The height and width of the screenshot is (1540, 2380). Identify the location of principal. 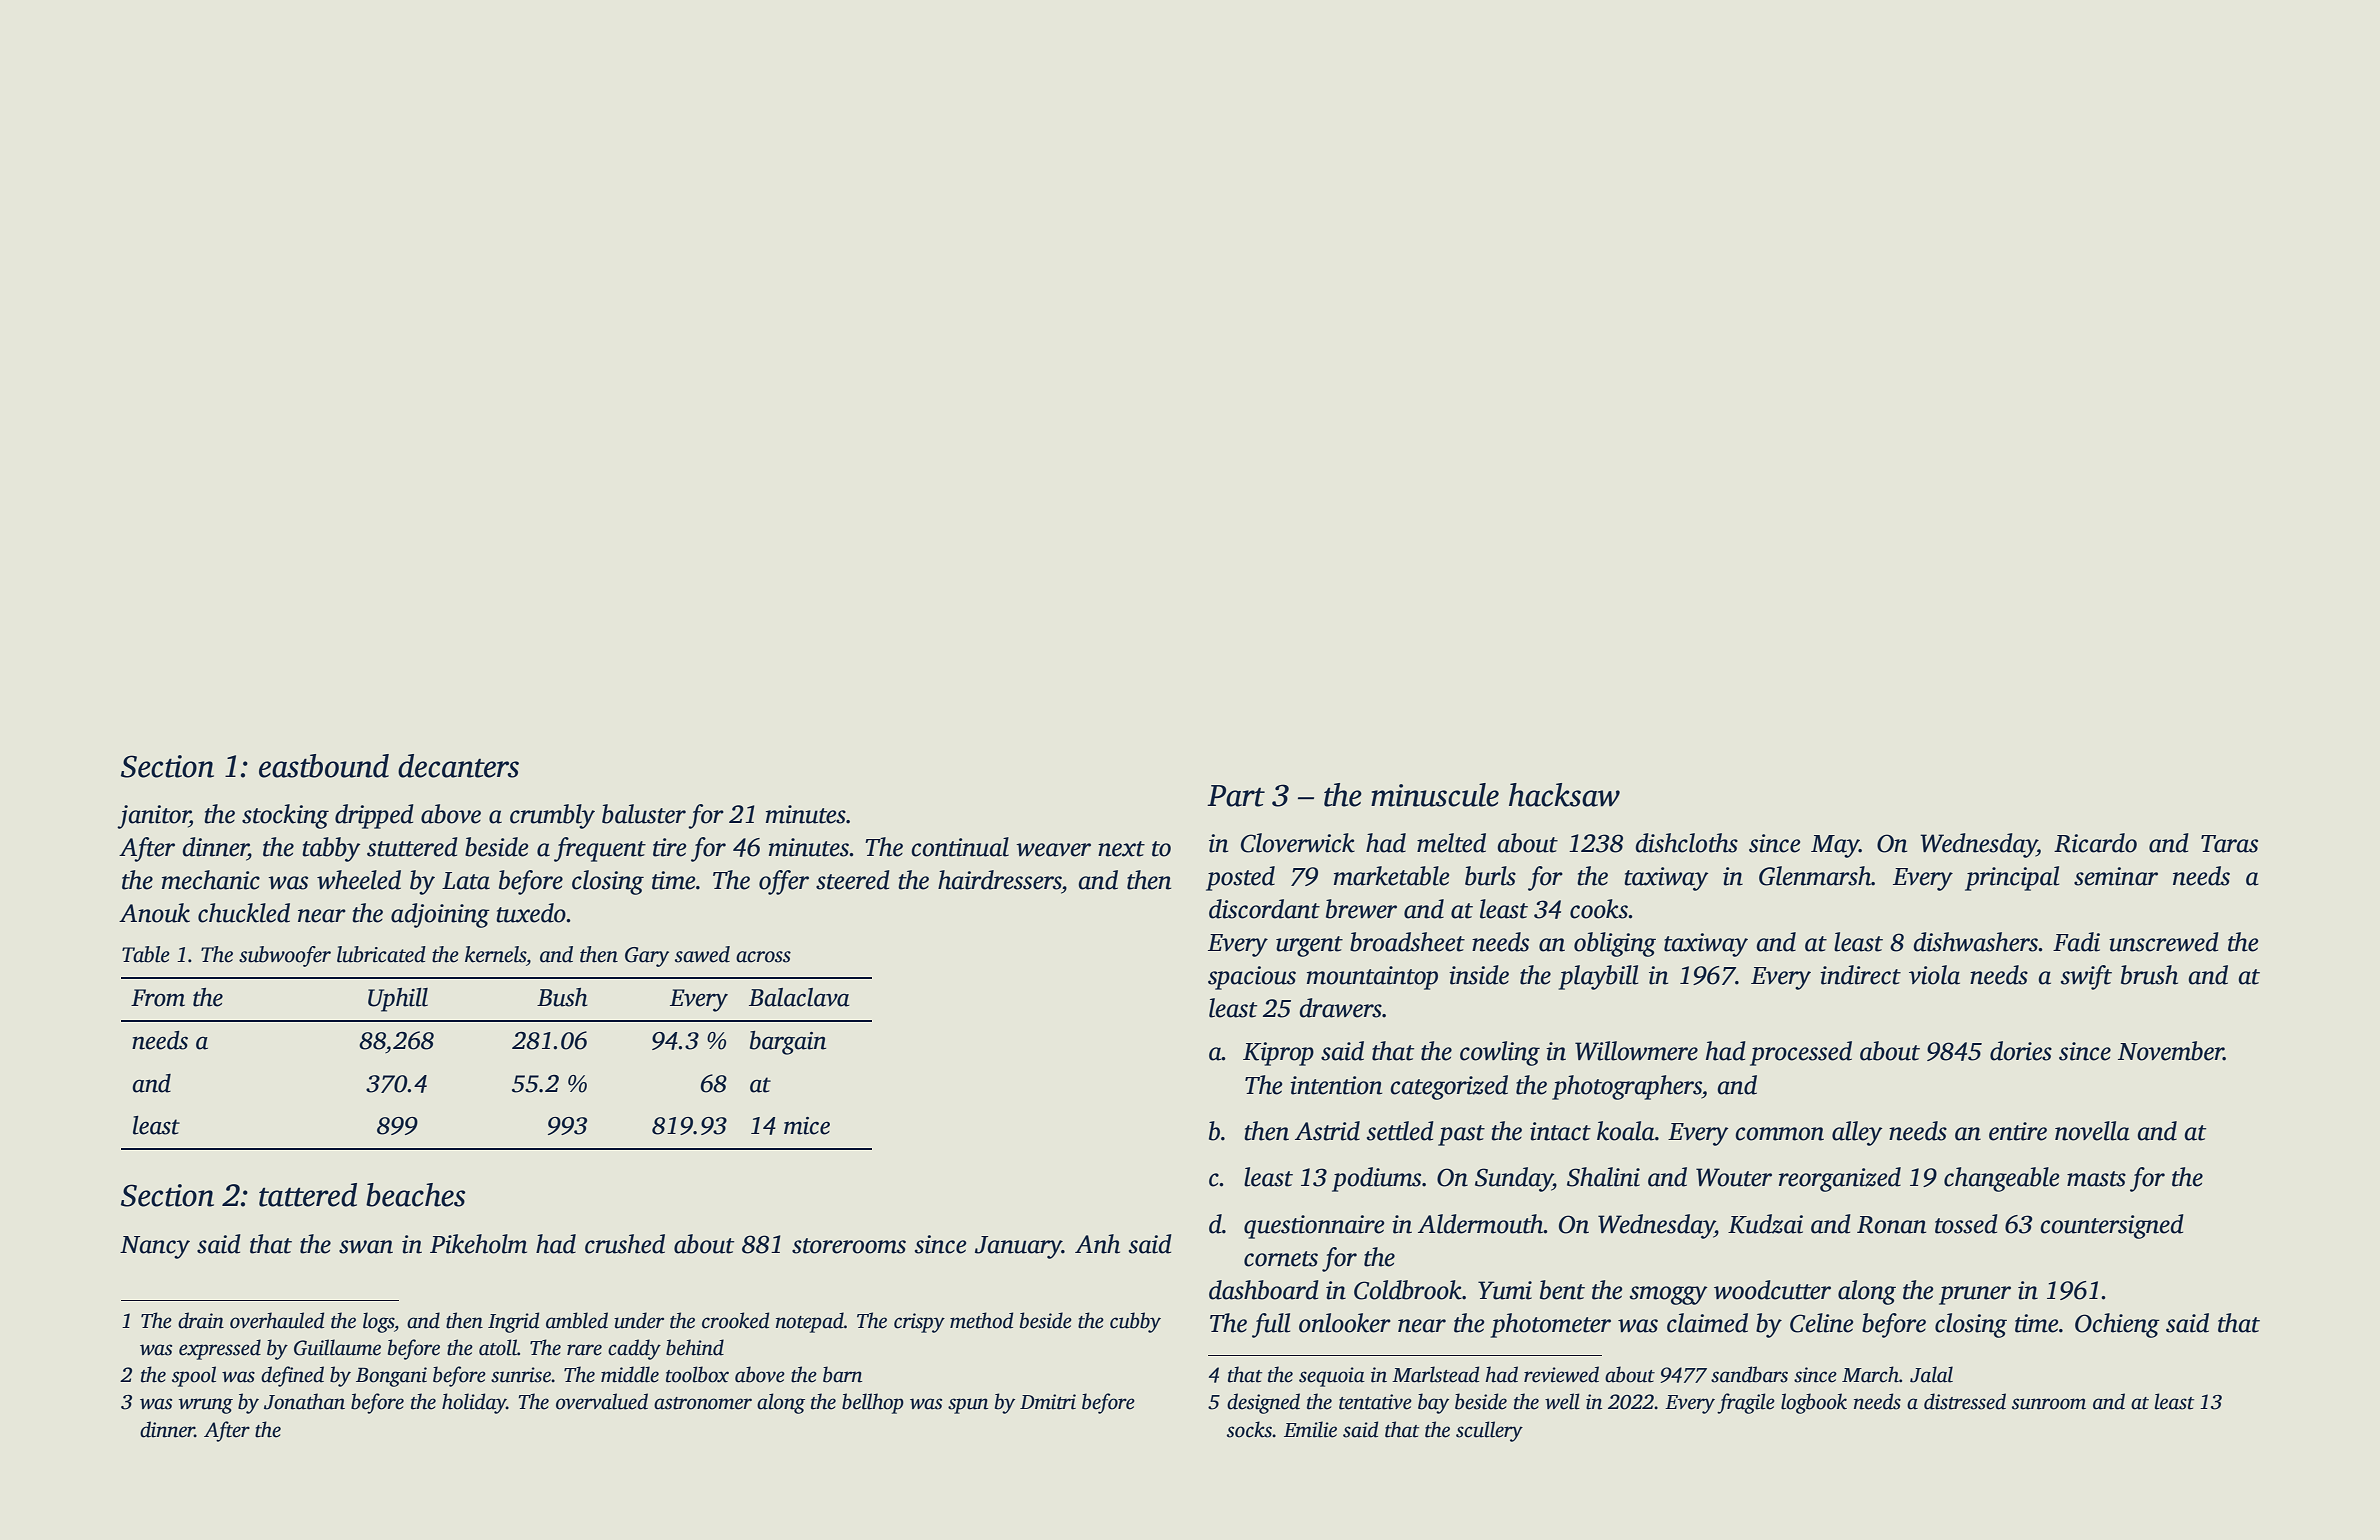
(2012, 878).
